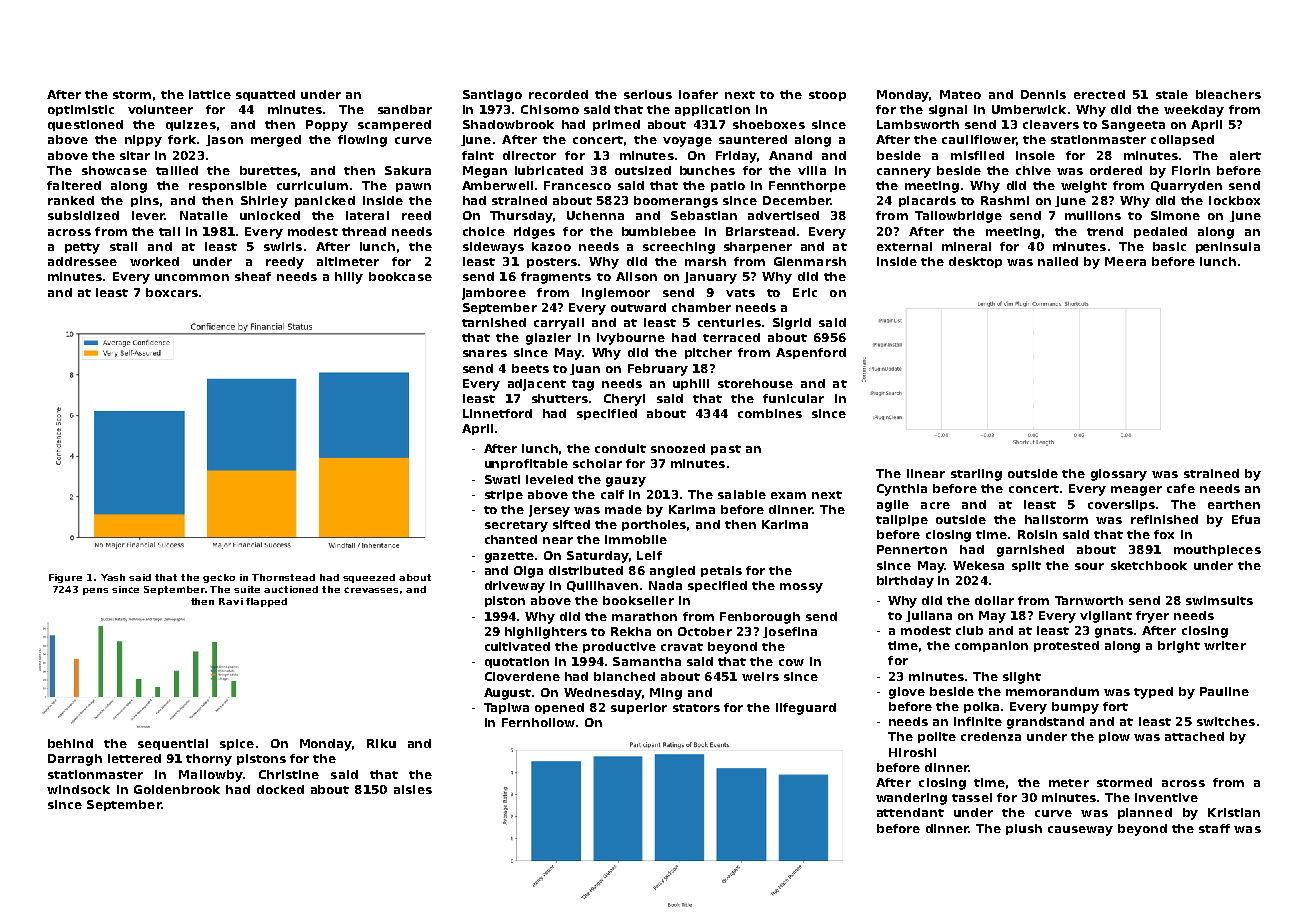 This screenshot has width=1308, height=924. Describe the element at coordinates (960, 94) in the screenshot. I see `Mateo` at that location.
